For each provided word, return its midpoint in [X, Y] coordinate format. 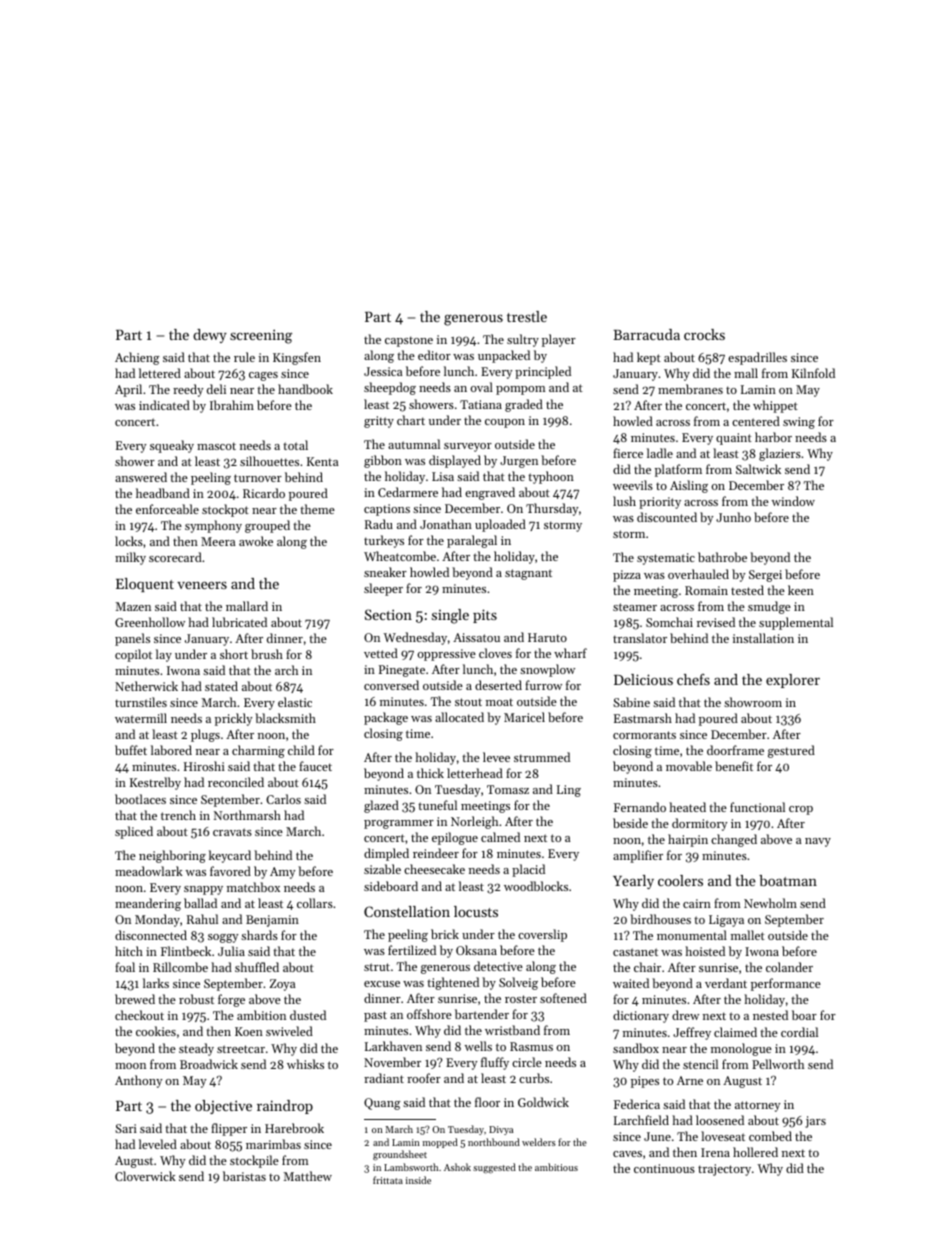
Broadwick [209, 1064]
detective [498, 966]
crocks [704, 334]
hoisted [705, 951]
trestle [527, 316]
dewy [210, 336]
